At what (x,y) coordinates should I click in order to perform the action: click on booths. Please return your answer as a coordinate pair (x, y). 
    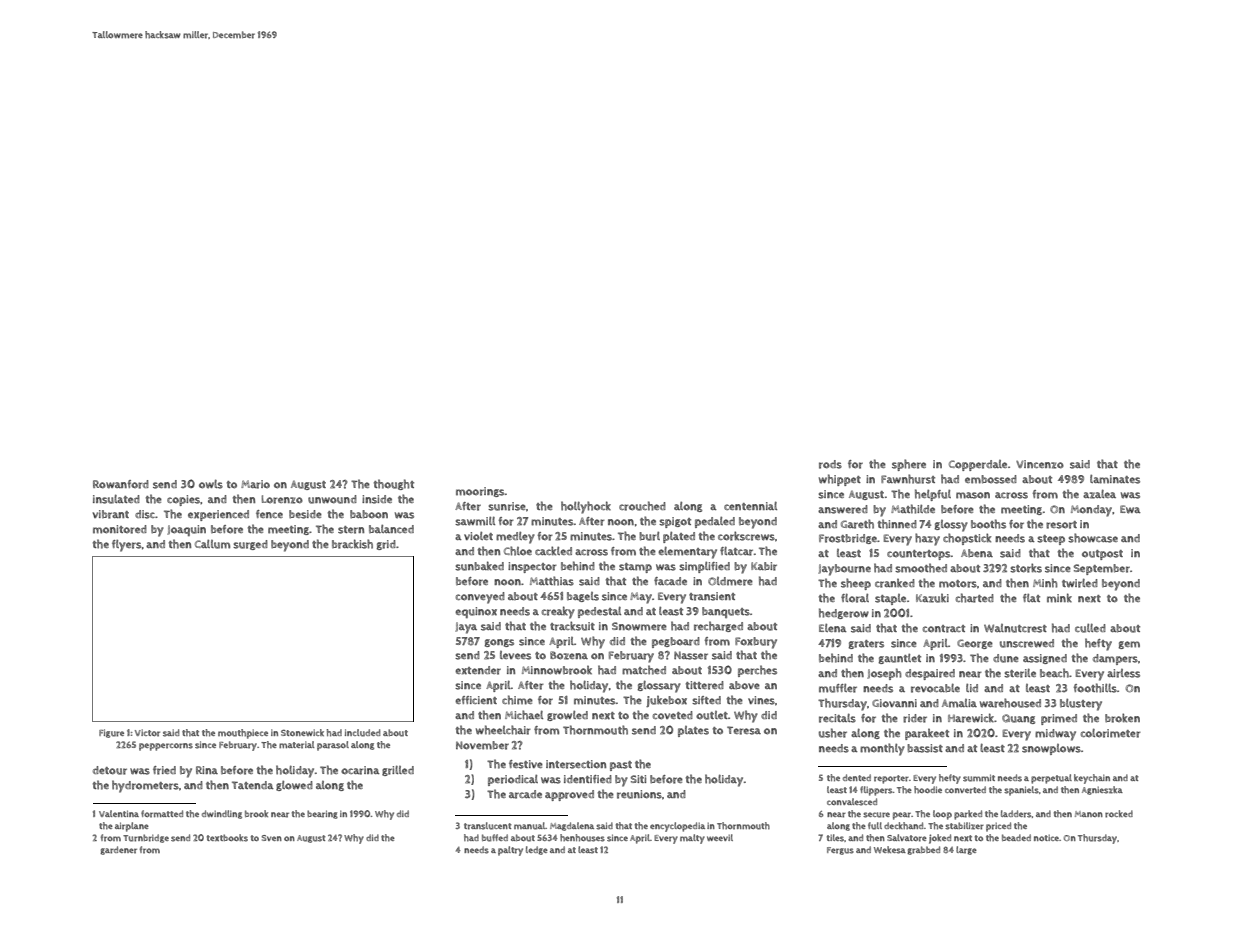
    Looking at the image, I should click on (988, 524).
